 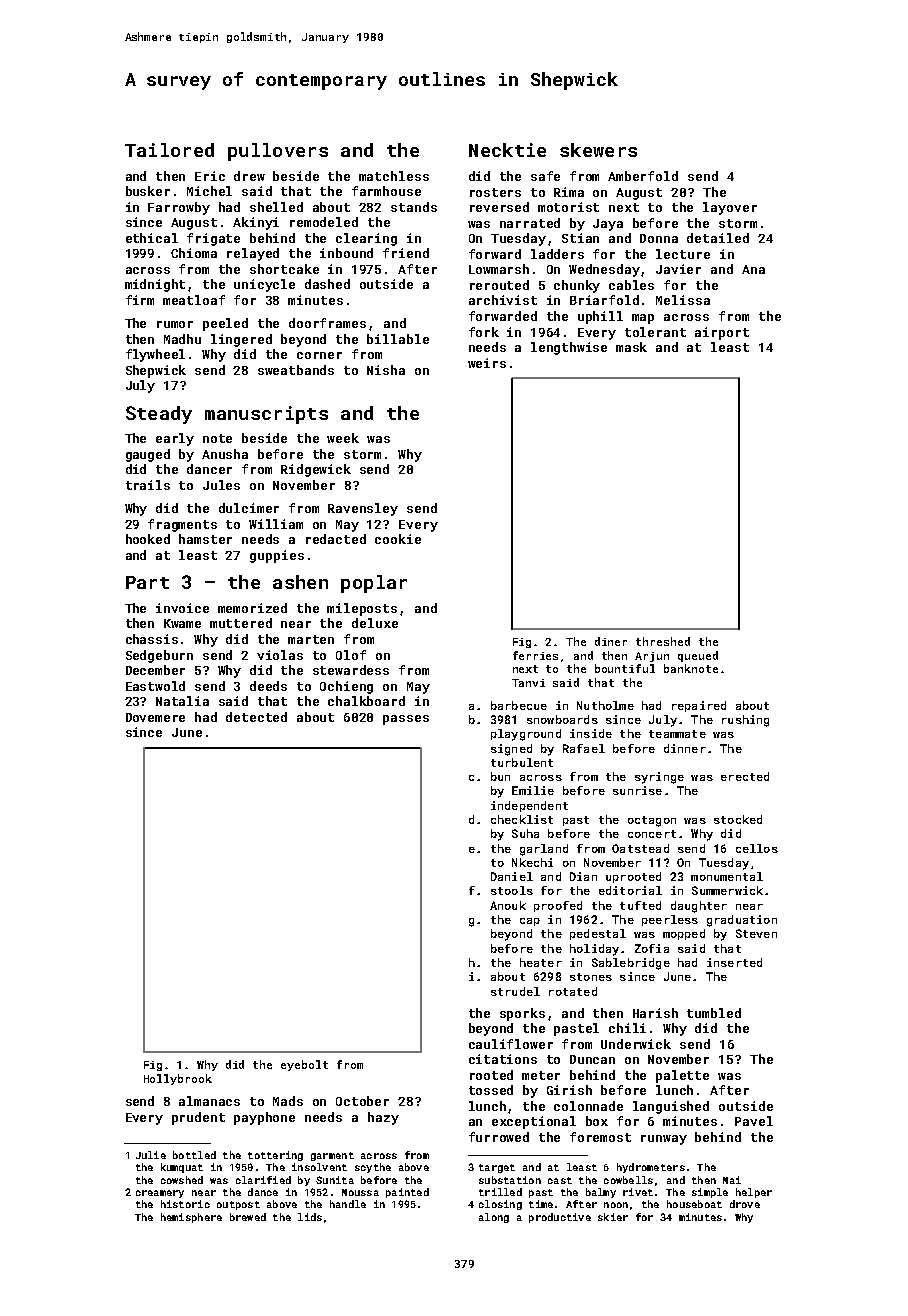 What do you see at coordinates (507, 150) in the image?
I see `Necktie` at bounding box center [507, 150].
